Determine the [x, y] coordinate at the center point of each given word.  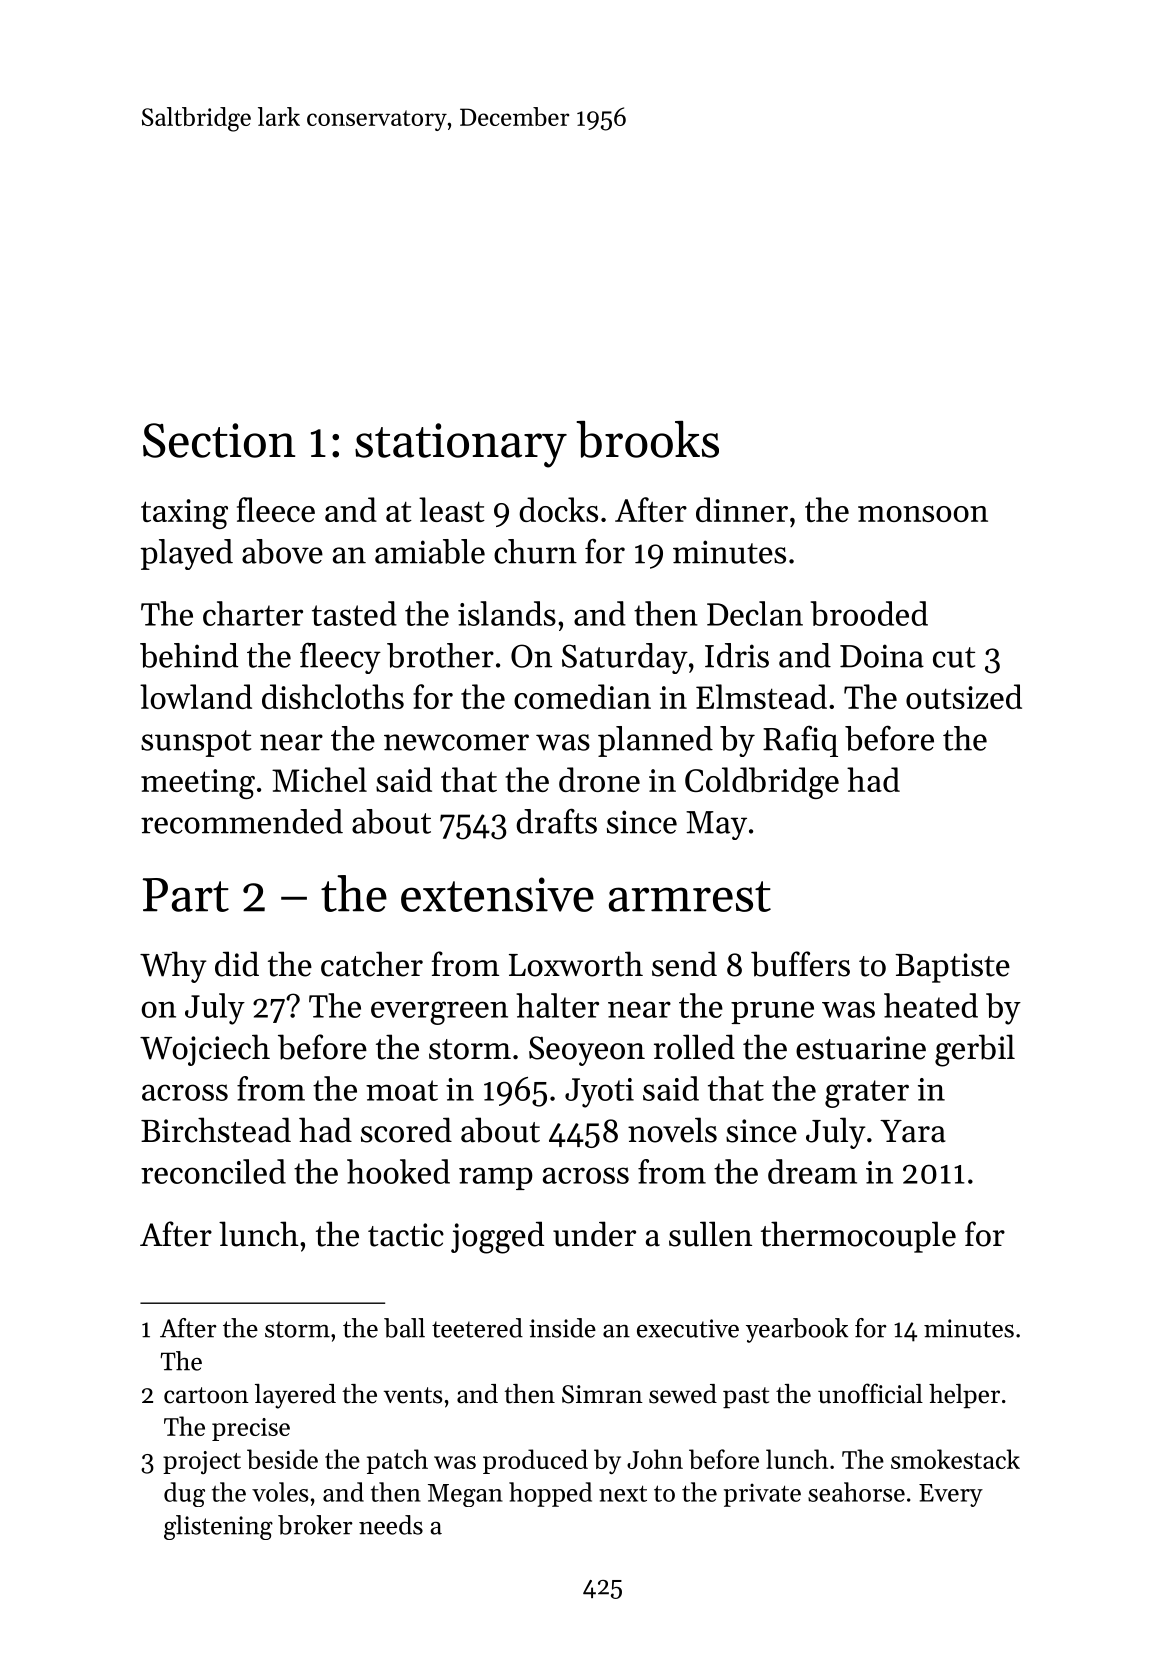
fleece [276, 509]
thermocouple [858, 1237]
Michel [319, 779]
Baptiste [952, 968]
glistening [218, 1527]
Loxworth [576, 964]
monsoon [923, 514]
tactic [406, 1235]
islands [507, 613]
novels [672, 1130]
